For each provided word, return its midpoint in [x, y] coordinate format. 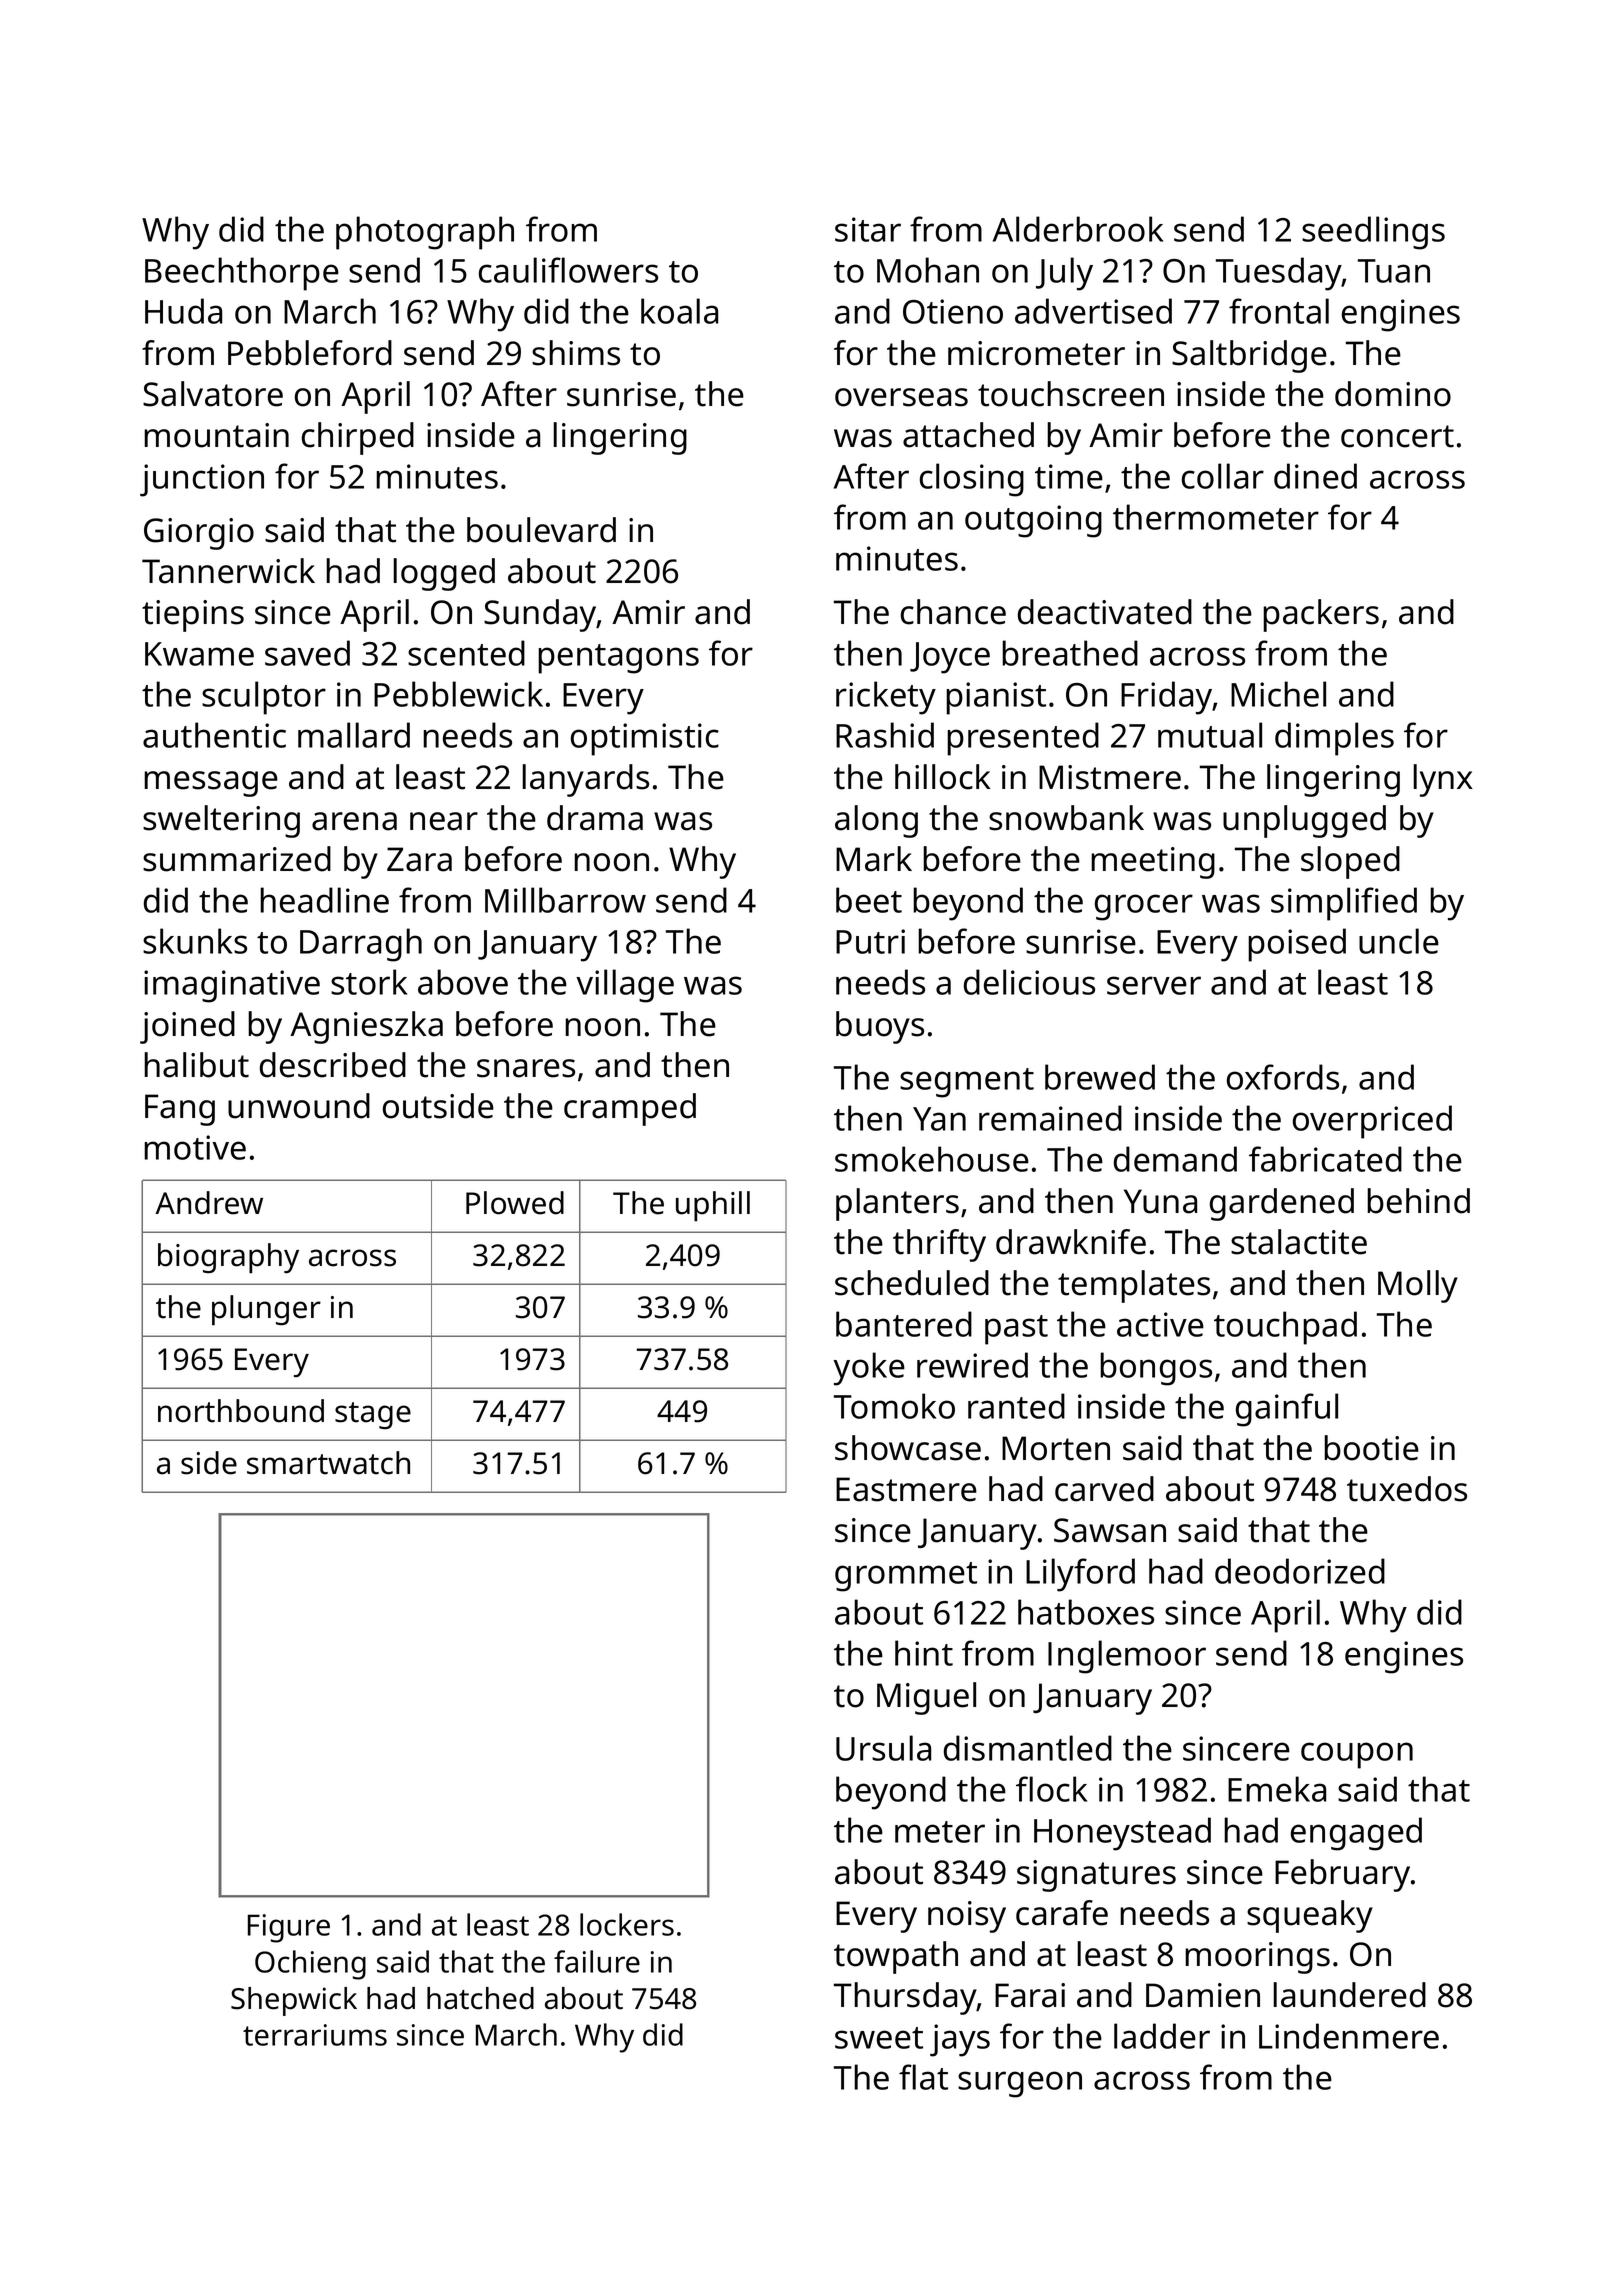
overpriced [1372, 1122]
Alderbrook [1078, 229]
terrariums [315, 2035]
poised [1297, 945]
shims [576, 353]
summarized [237, 859]
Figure [289, 1928]
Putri [870, 941]
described [333, 1065]
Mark [874, 859]
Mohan [928, 270]
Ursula [883, 1748]
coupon [1357, 1755]
